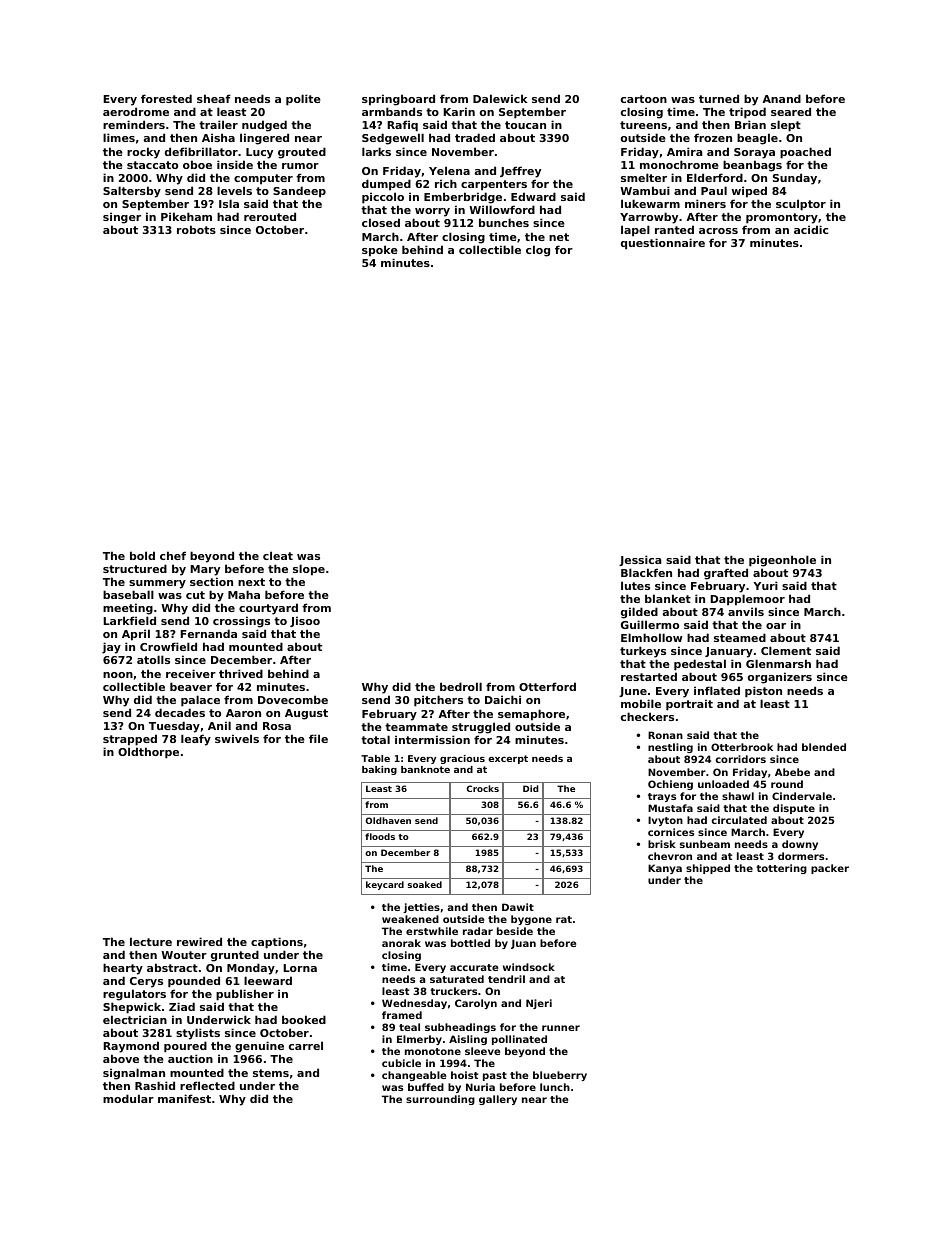 This page has width=952, height=1233. I want to click on Mary, so click(205, 570).
